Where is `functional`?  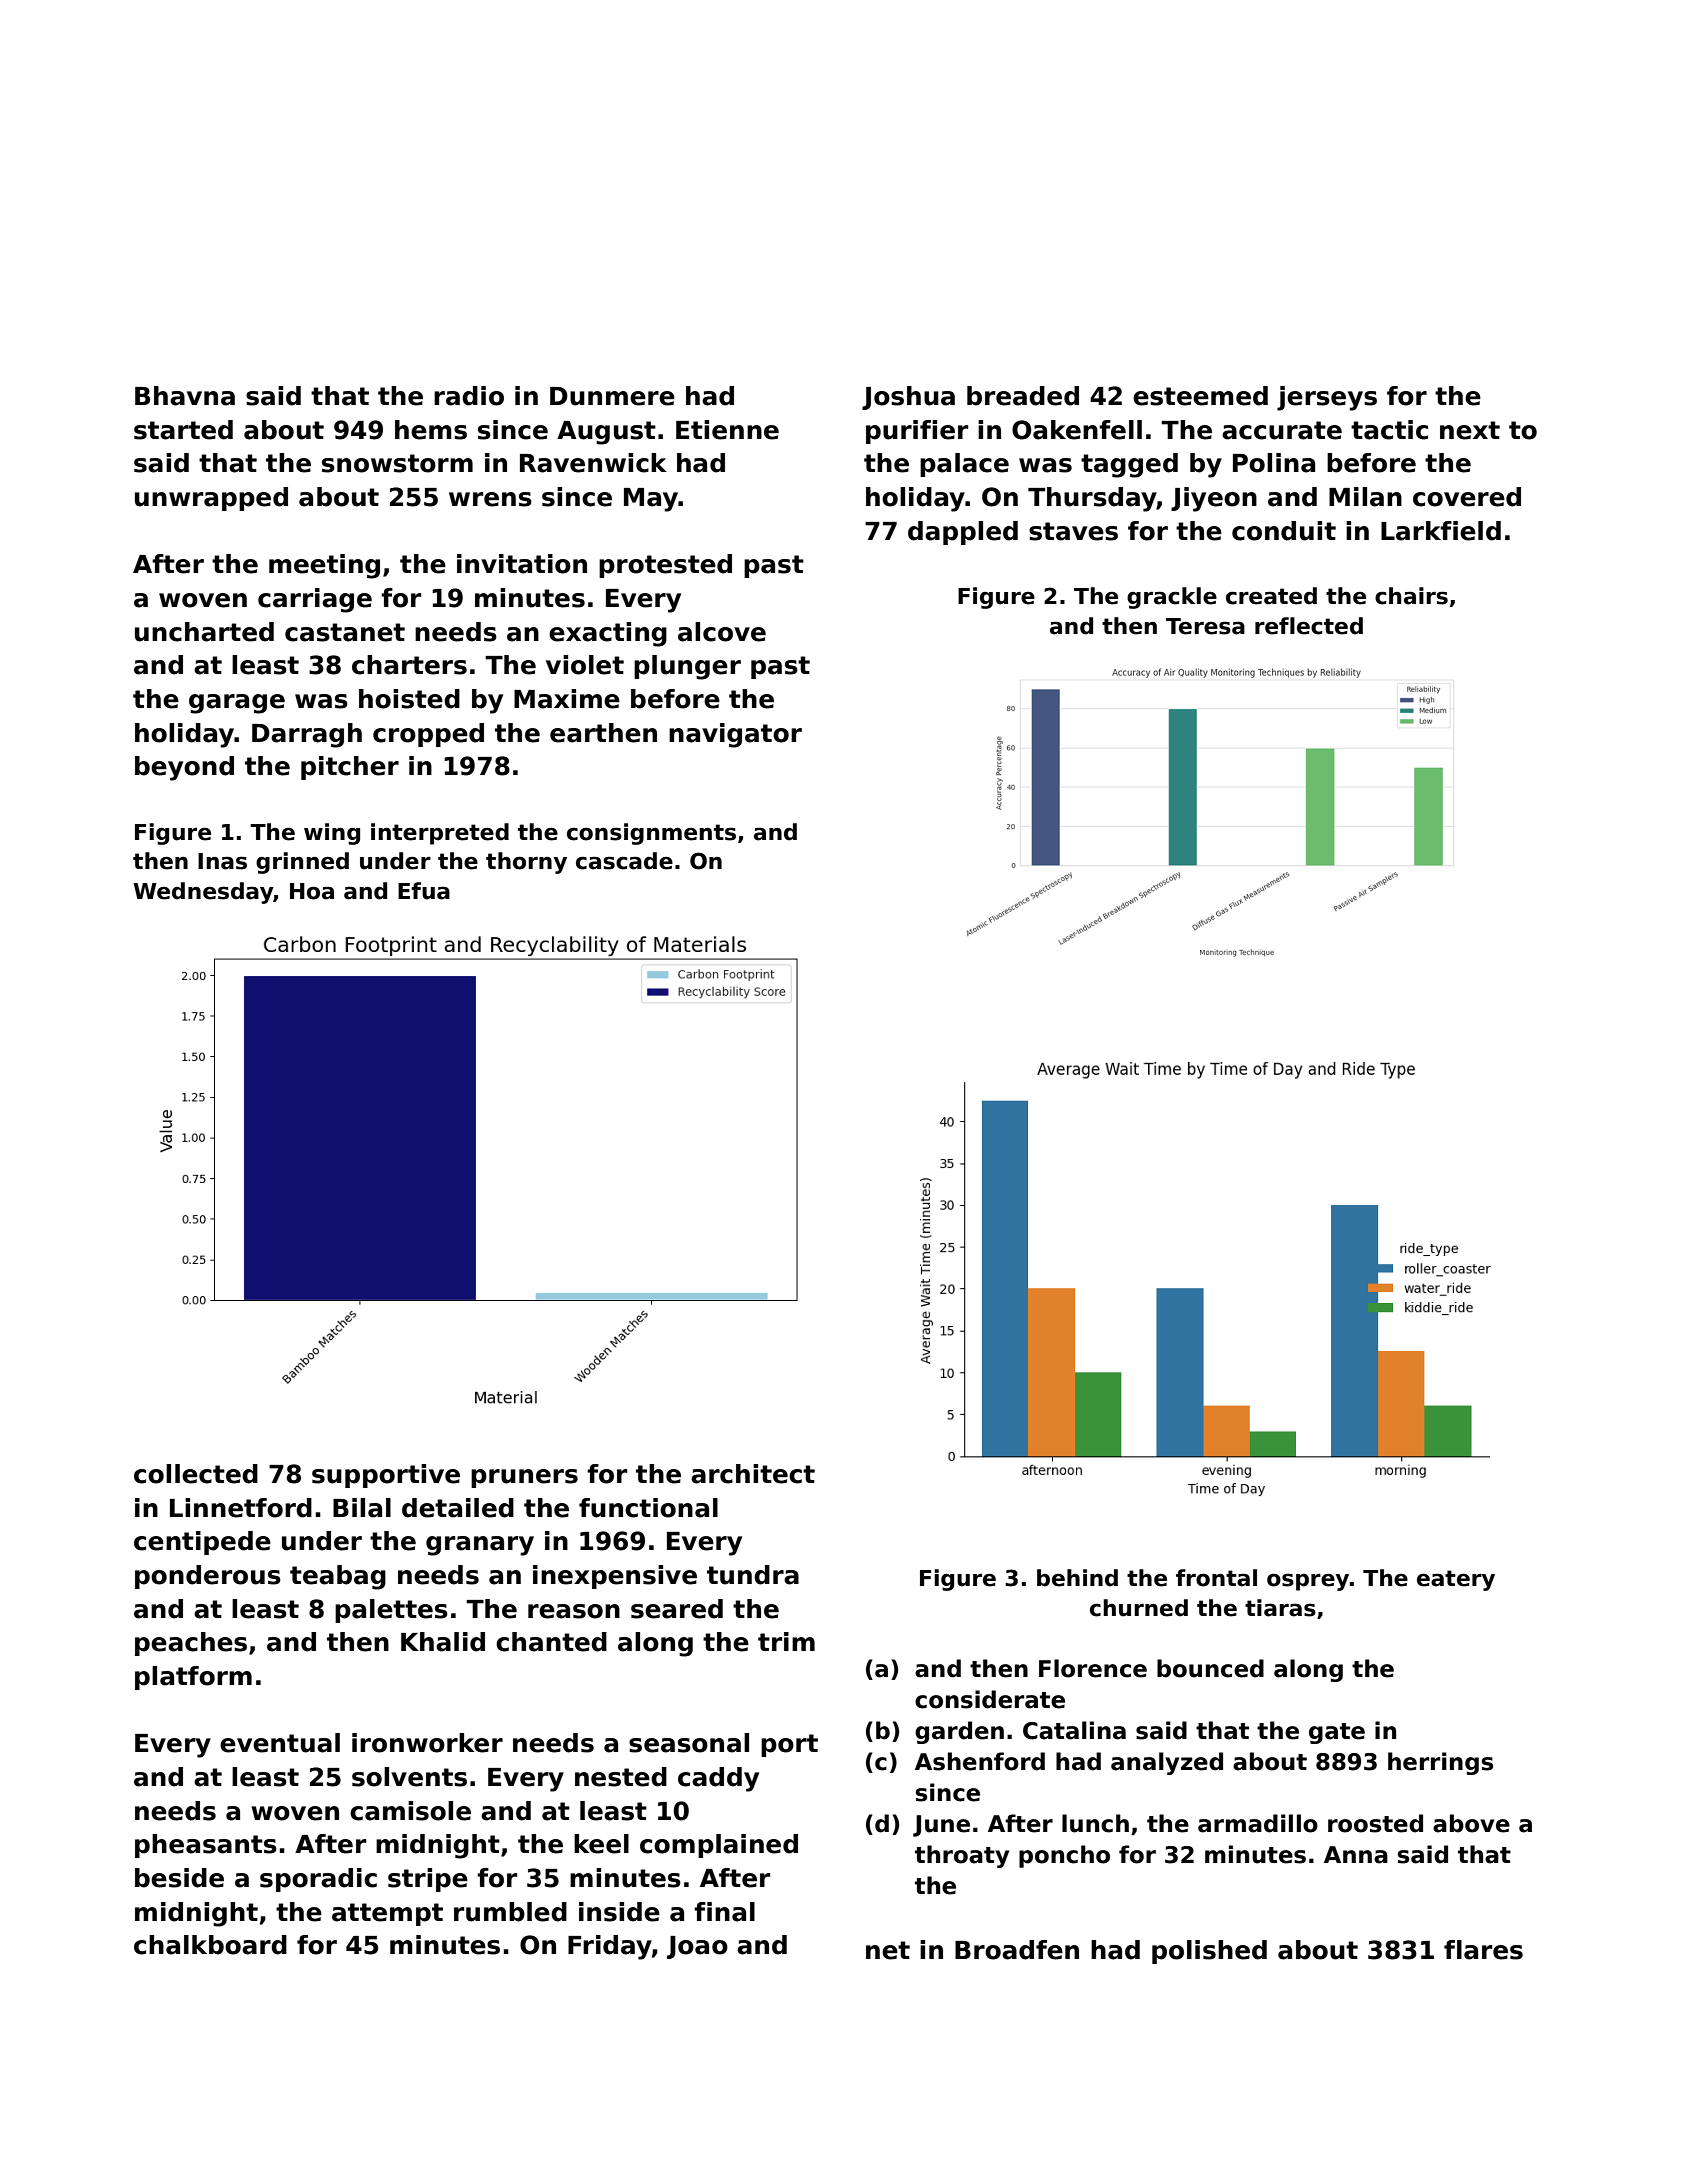
functional is located at coordinates (648, 1508).
